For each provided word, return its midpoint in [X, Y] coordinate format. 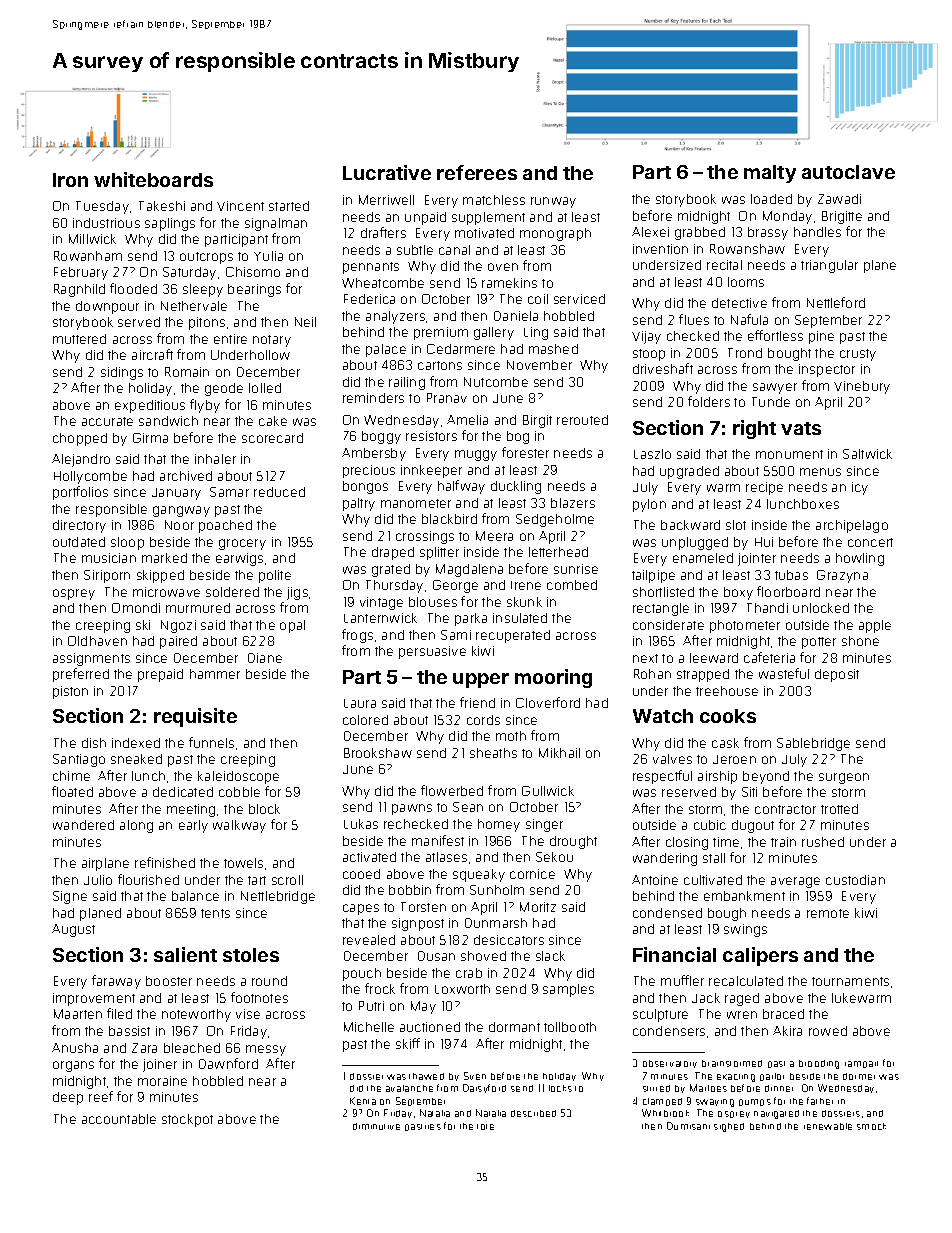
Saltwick [867, 454]
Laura [360, 703]
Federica [369, 299]
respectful [662, 777]
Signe [70, 897]
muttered [79, 339]
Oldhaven [97, 641]
